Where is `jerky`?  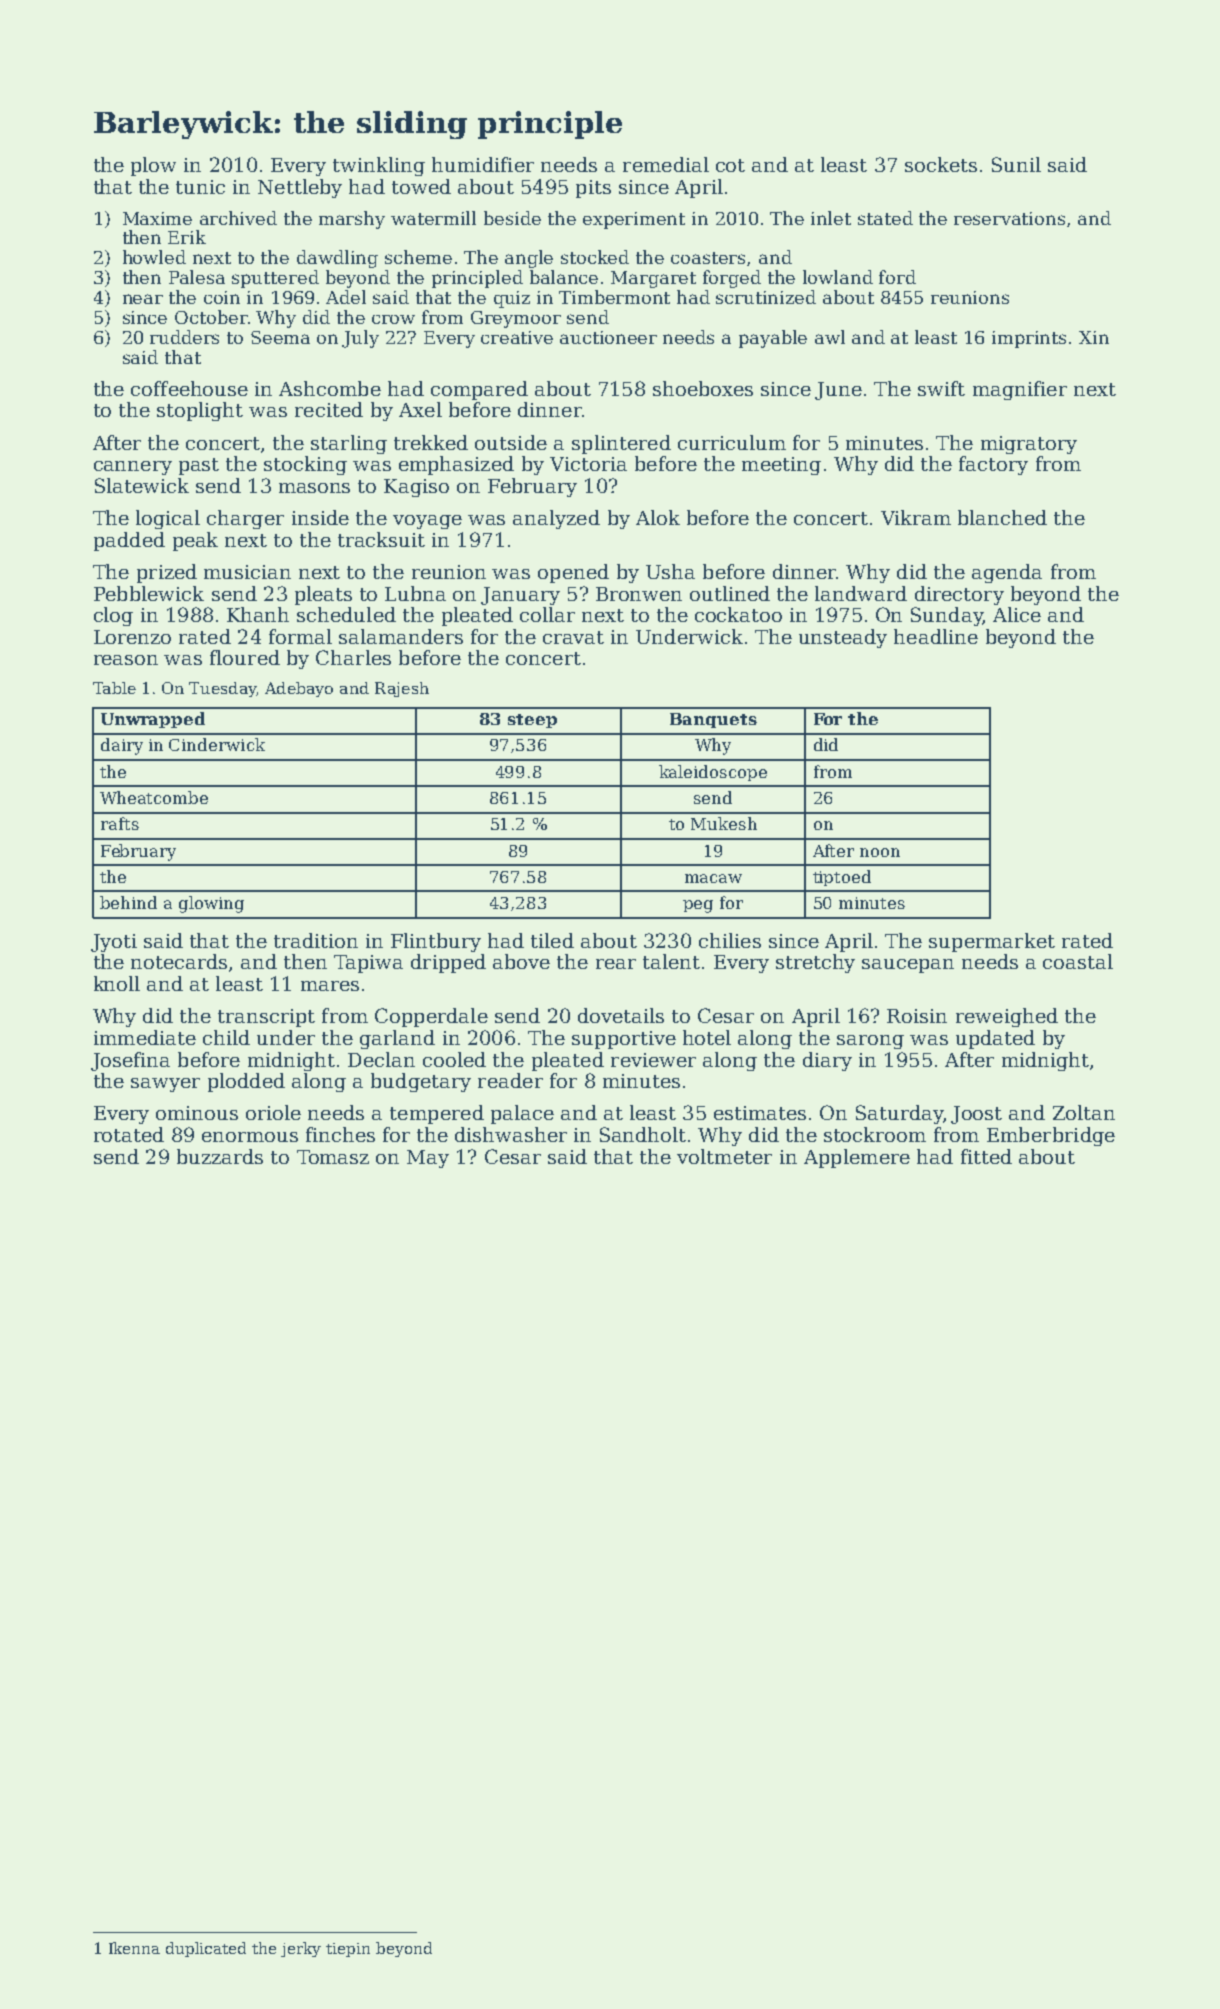 jerky is located at coordinates (301, 1949).
